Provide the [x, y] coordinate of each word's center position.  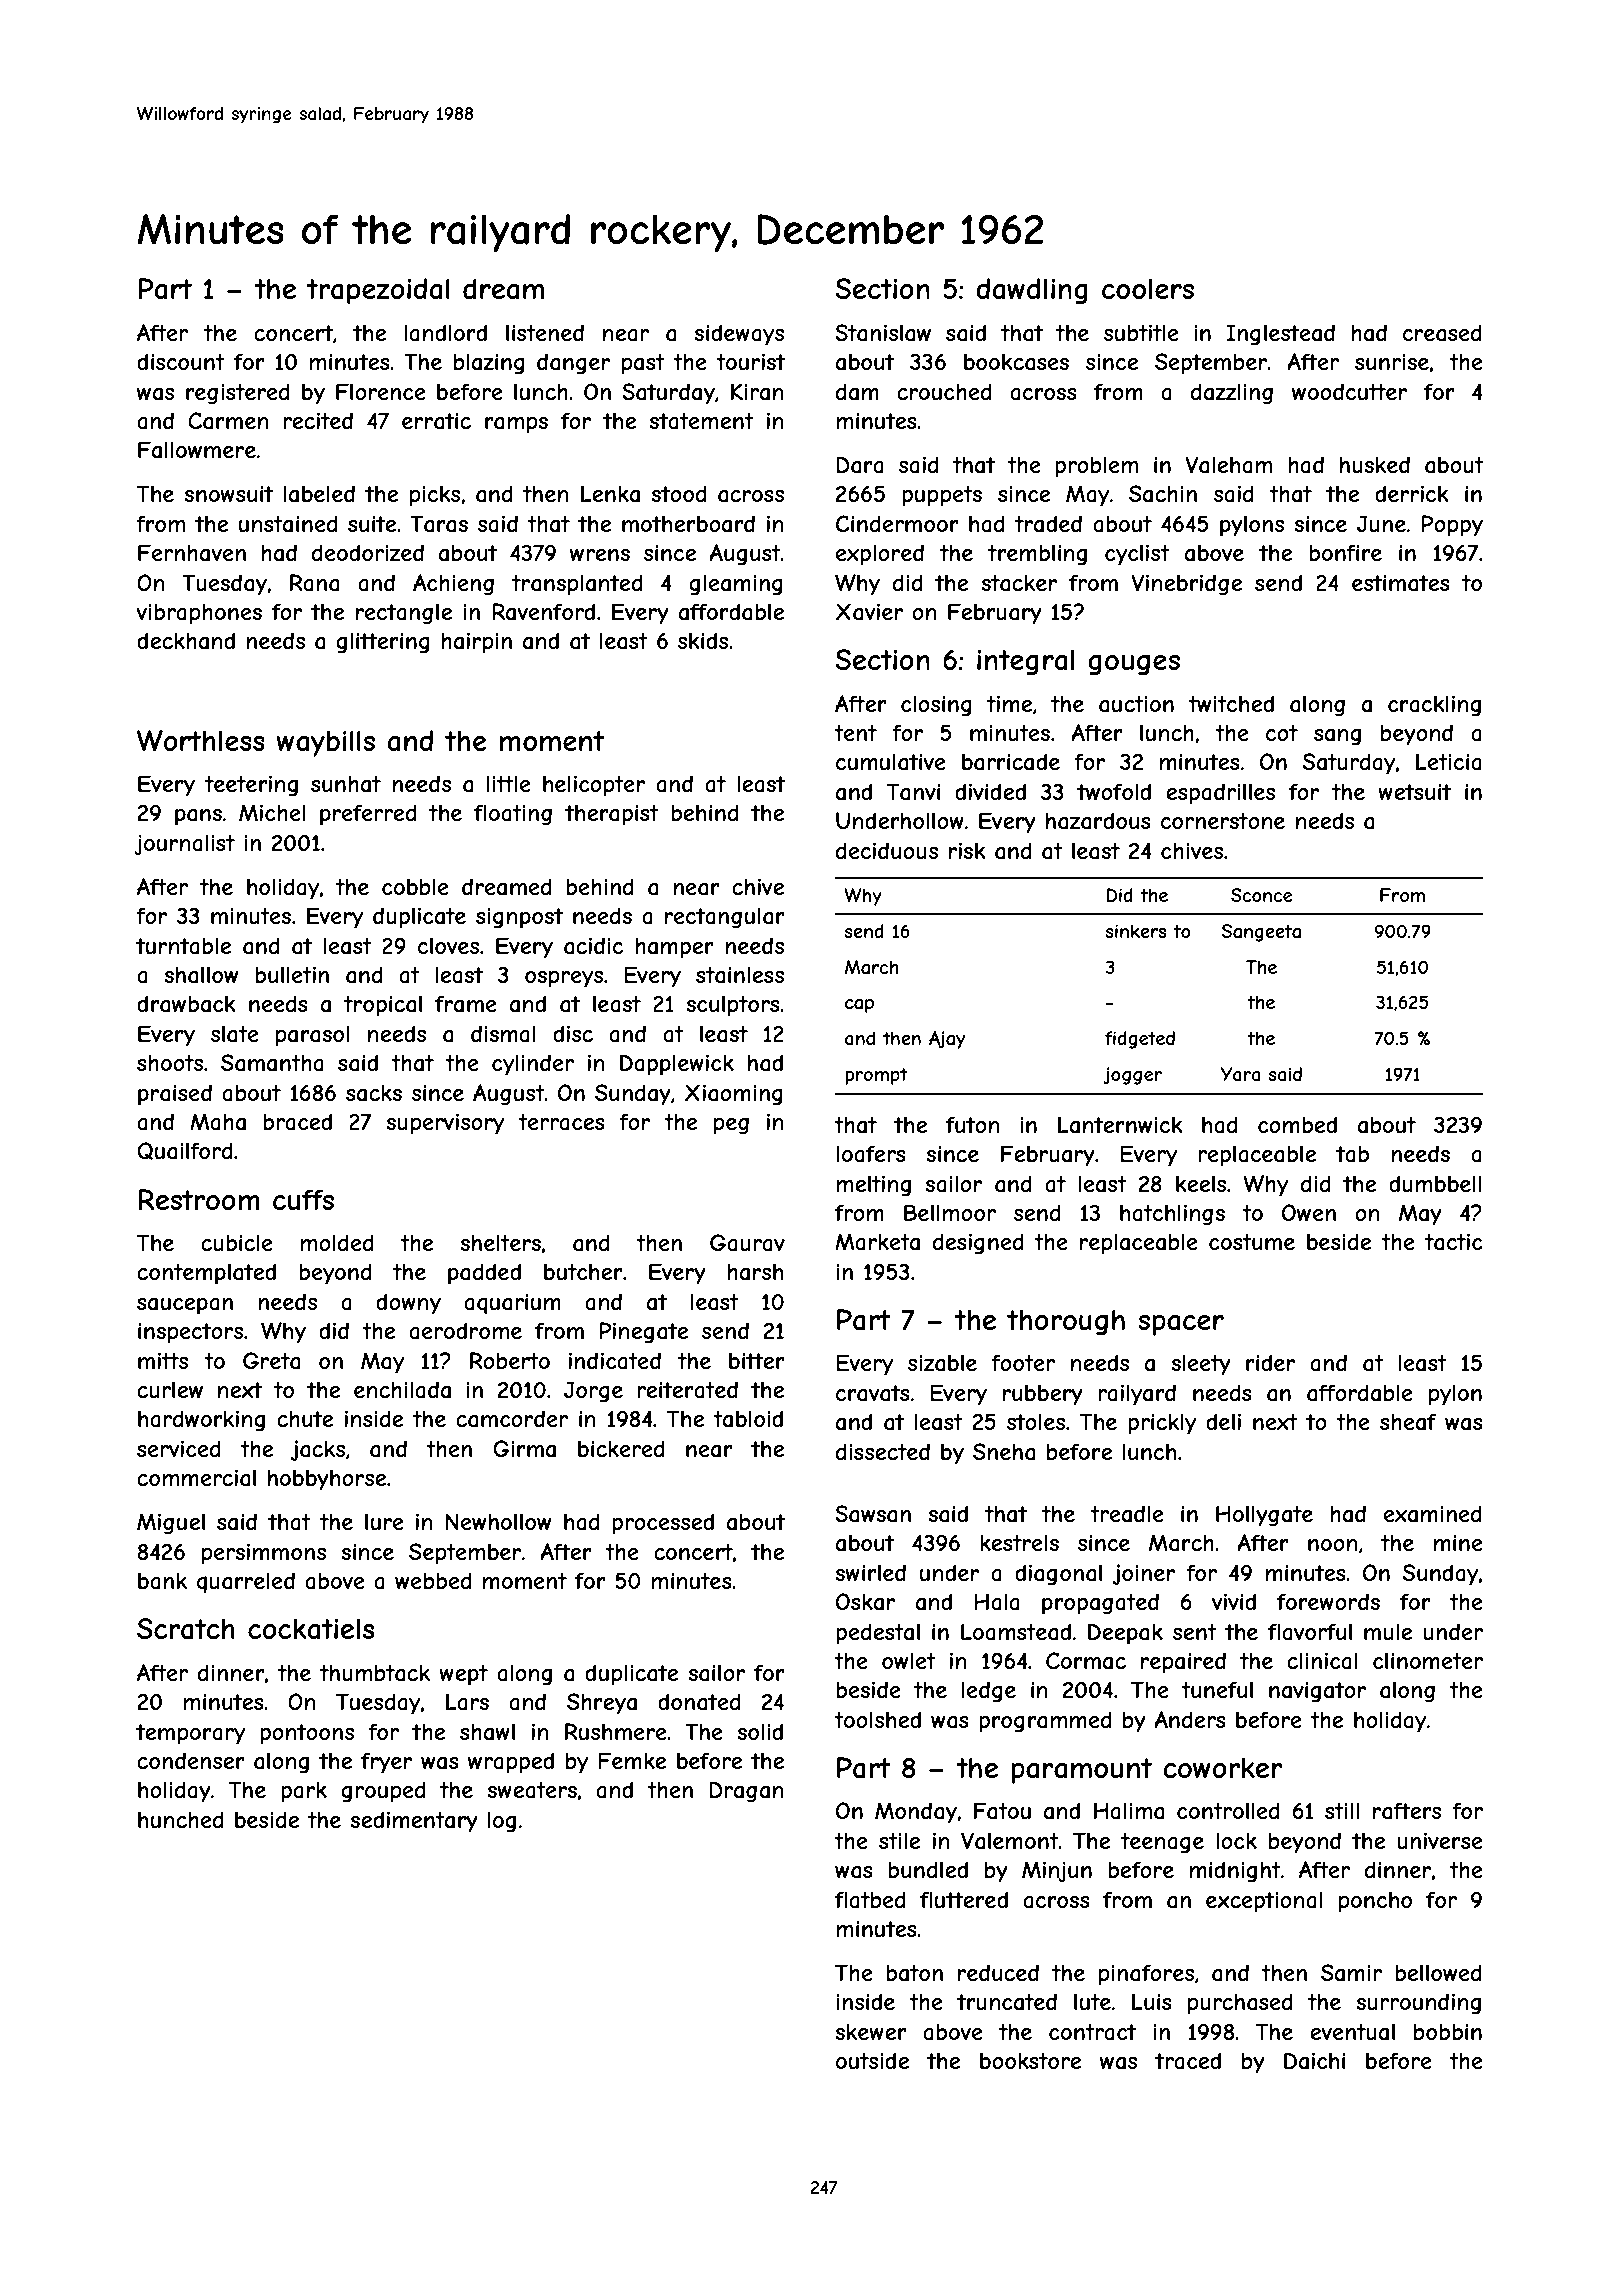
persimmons [264, 1554]
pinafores [1146, 1975]
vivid [1234, 1601]
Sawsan [873, 1514]
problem [1096, 467]
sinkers [1136, 931]
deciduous [887, 850]
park [304, 1792]
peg [731, 1126]
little [509, 784]
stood [679, 493]
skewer [871, 2032]
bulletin [292, 974]
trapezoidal [378, 291]
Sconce [1261, 895]
